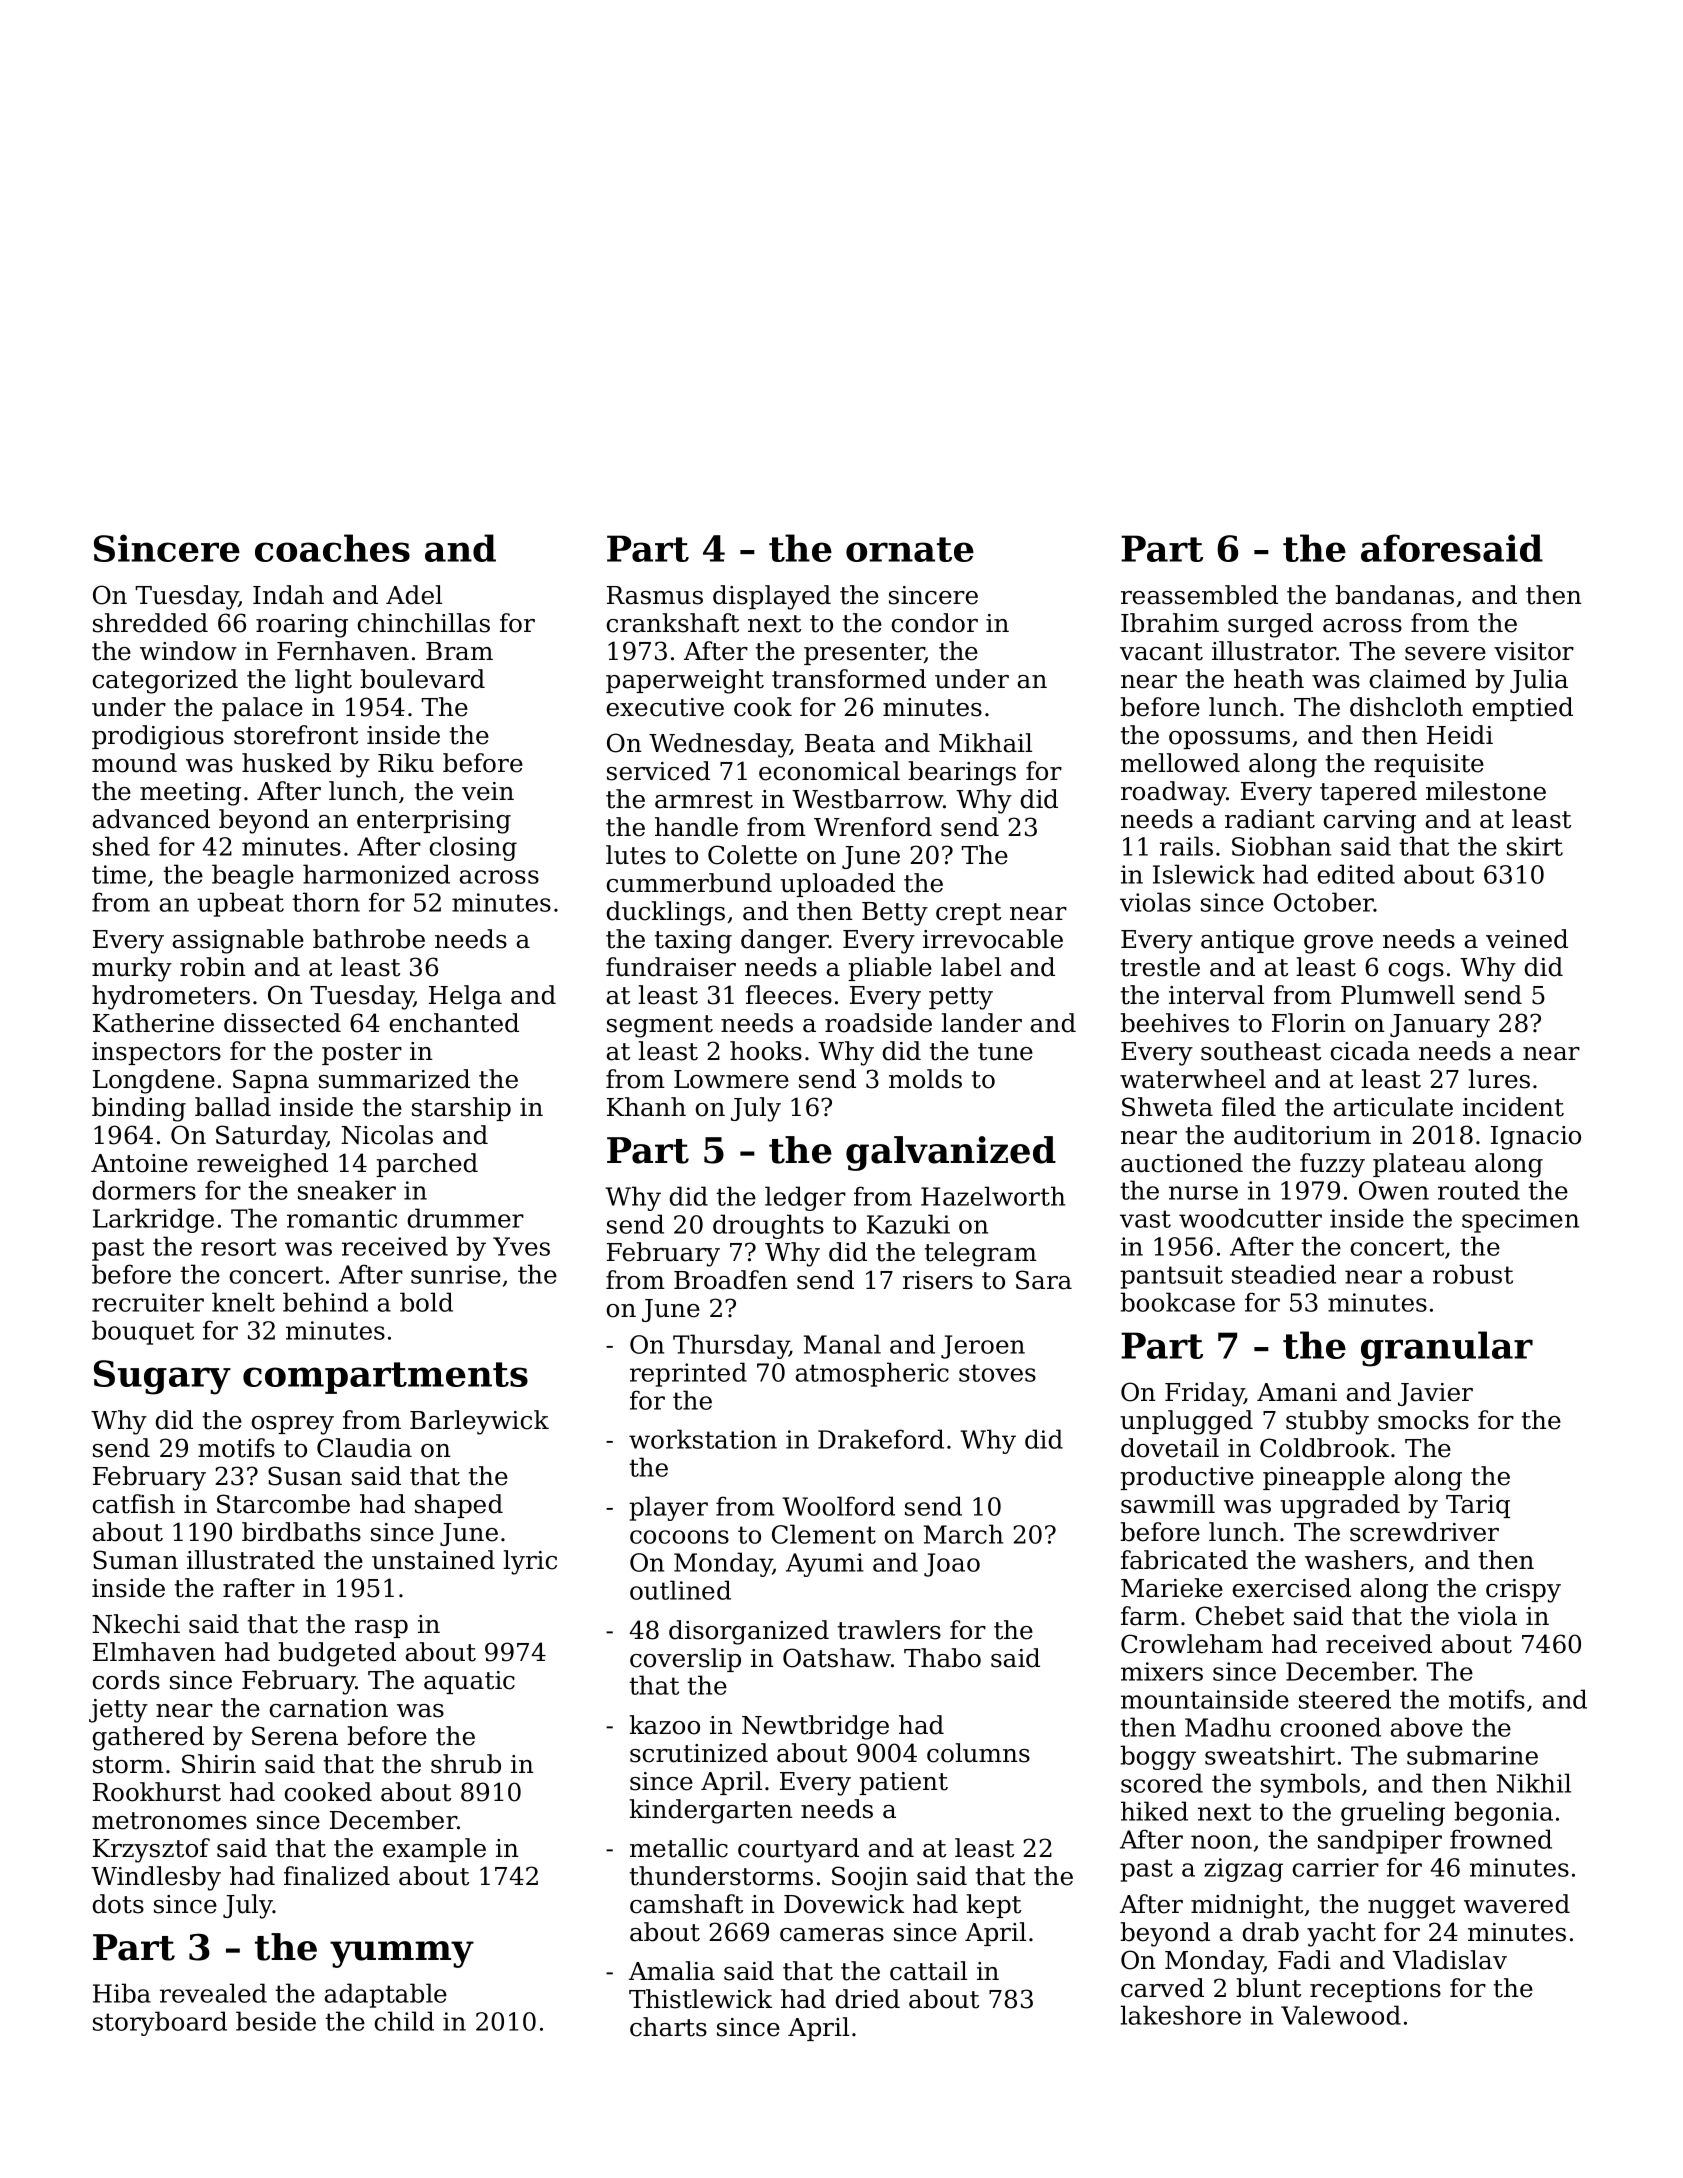 Image resolution: width=1683 pixels, height=2178 pixels. Describe the element at coordinates (332, 548) in the screenshot. I see `coaches` at that location.
